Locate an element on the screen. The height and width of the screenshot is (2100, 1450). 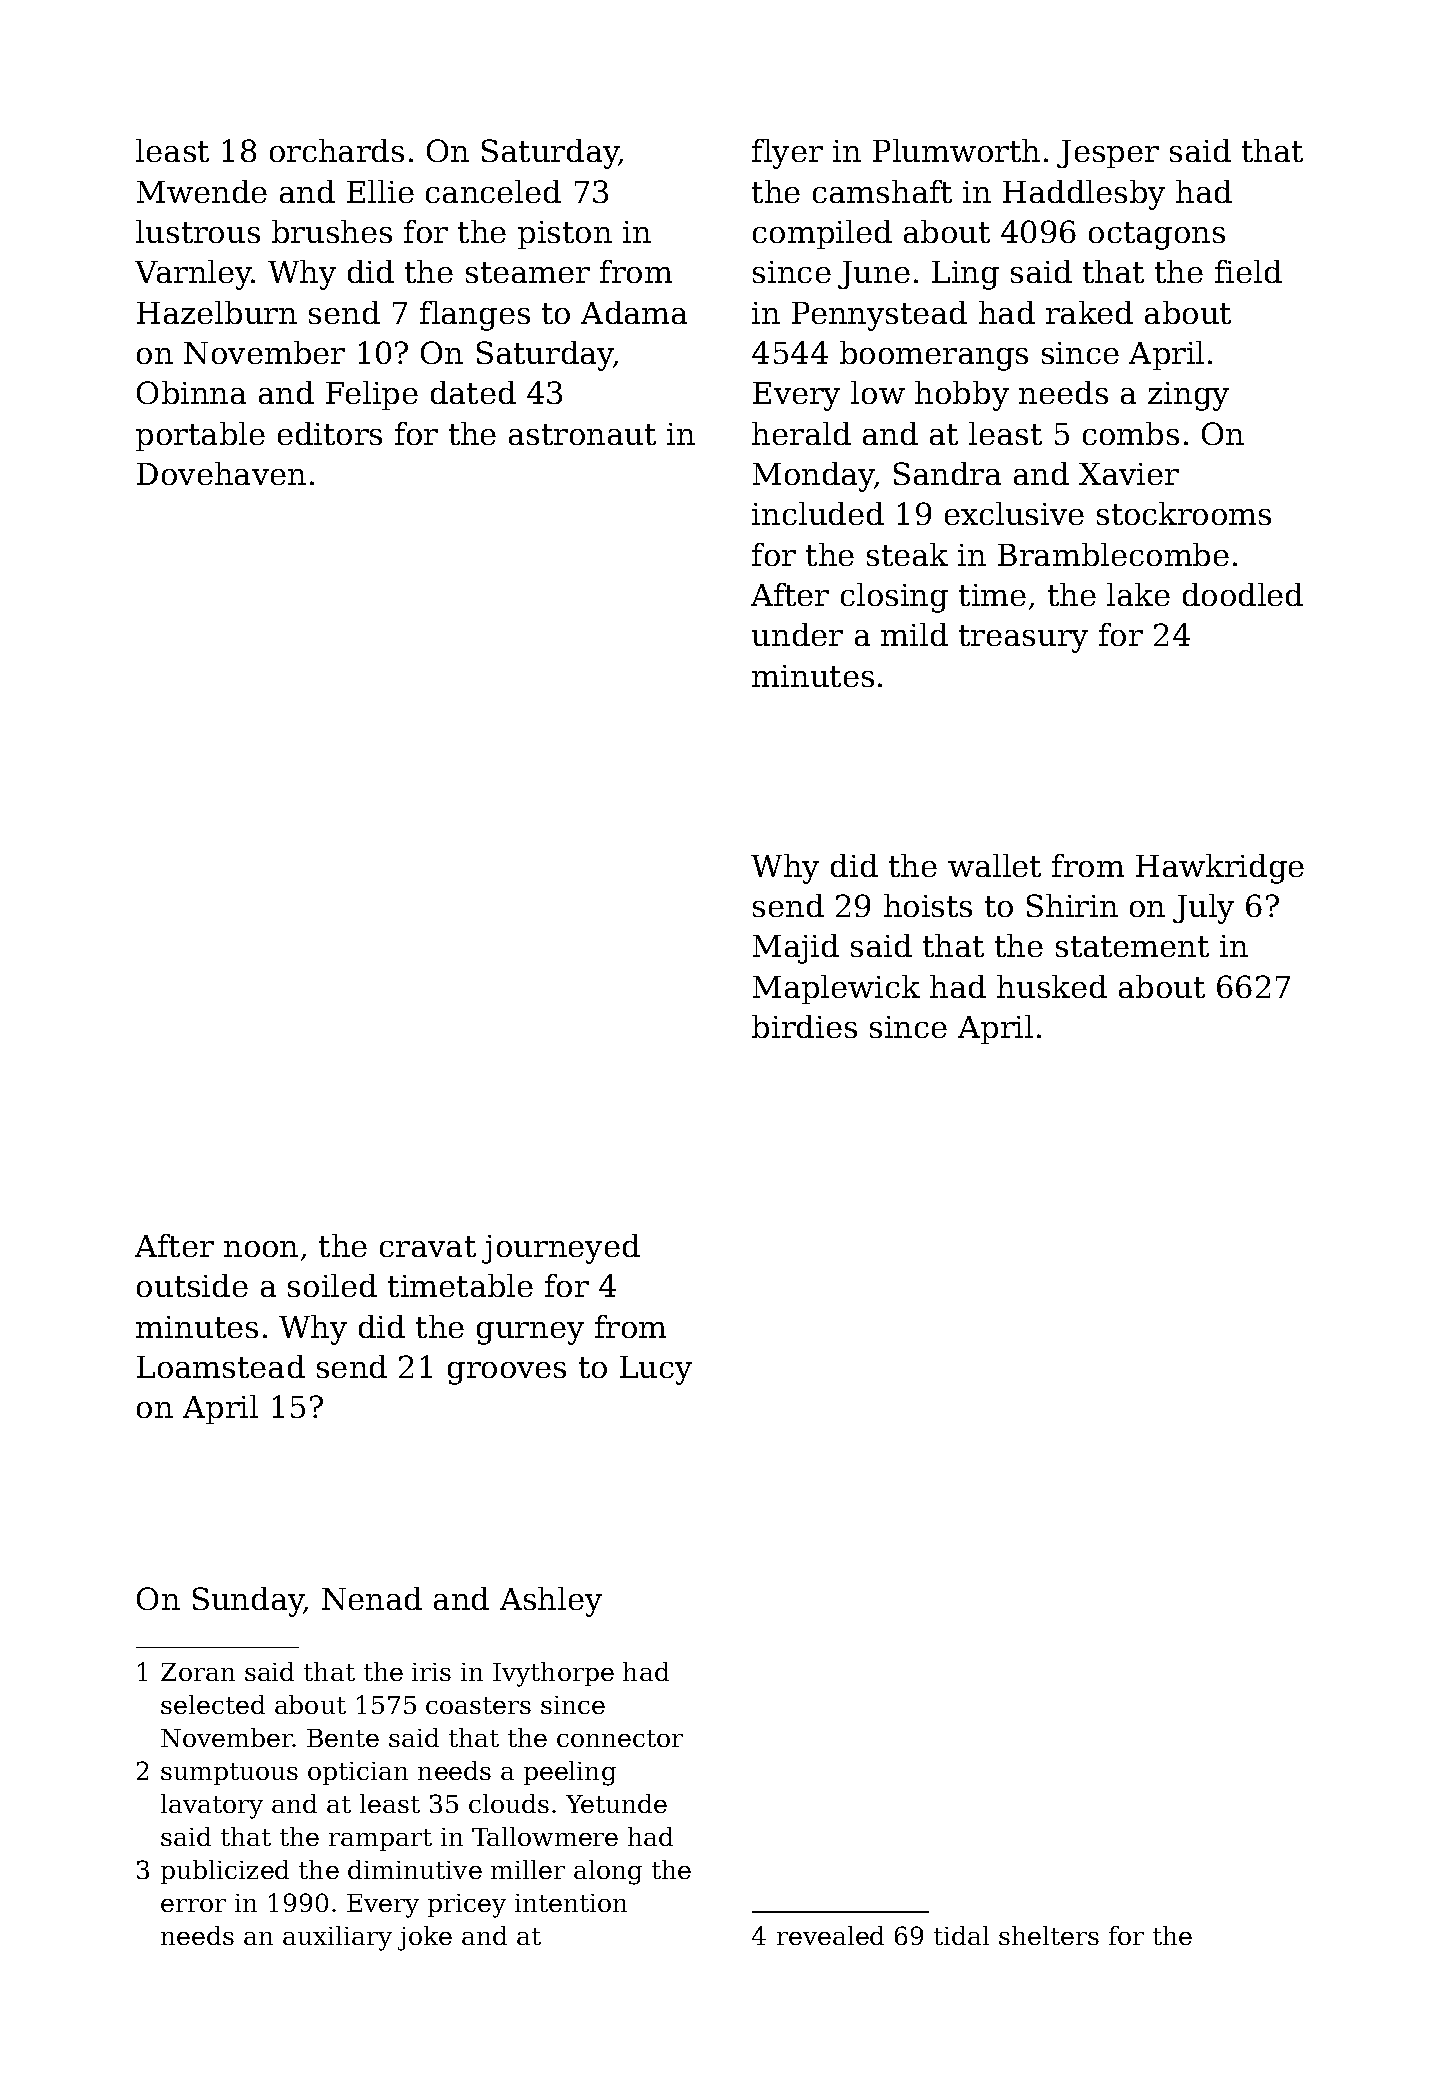
shelters is located at coordinates (1049, 1935).
